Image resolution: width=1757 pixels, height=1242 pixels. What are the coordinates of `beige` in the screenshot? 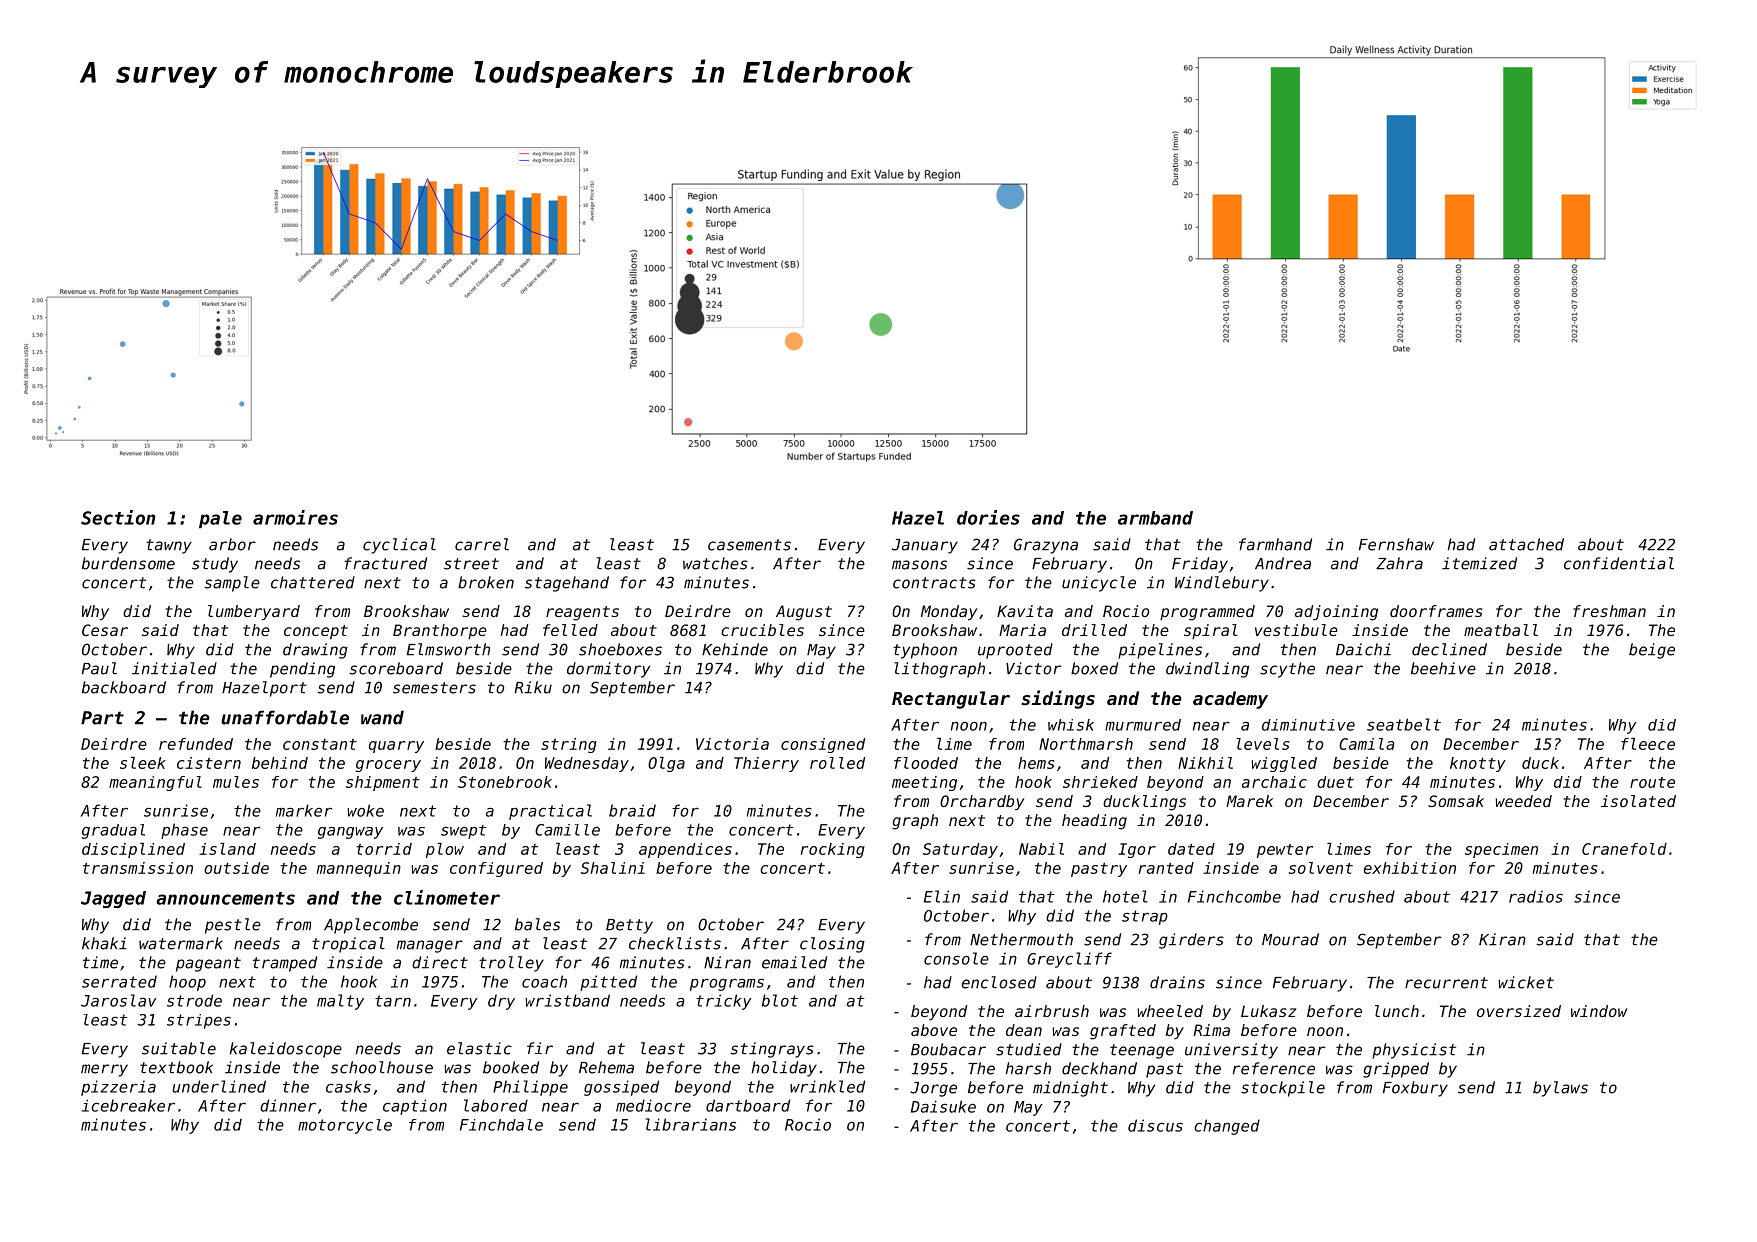 It's located at (1652, 651).
